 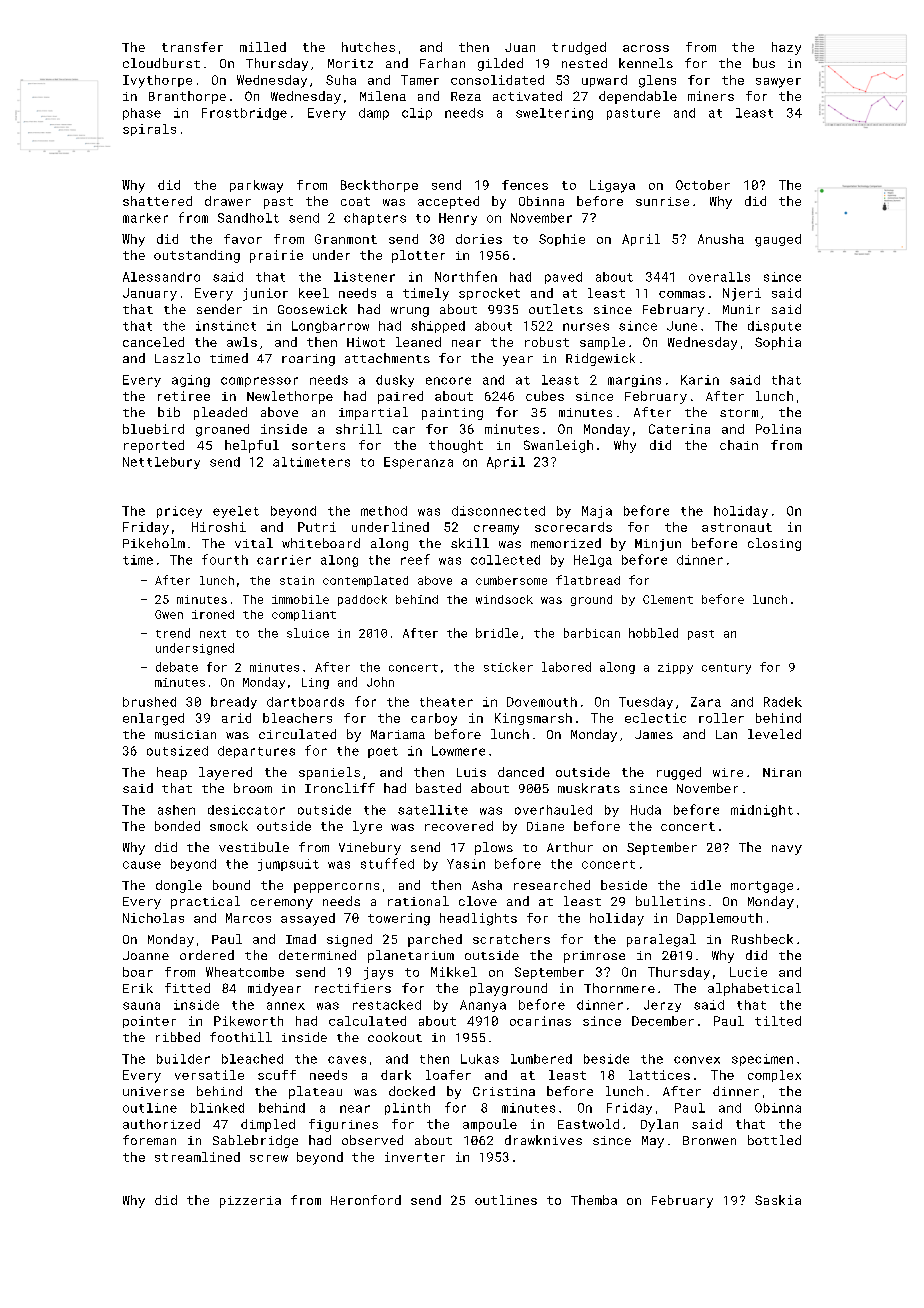 I want to click on bottled, so click(x=774, y=1140).
